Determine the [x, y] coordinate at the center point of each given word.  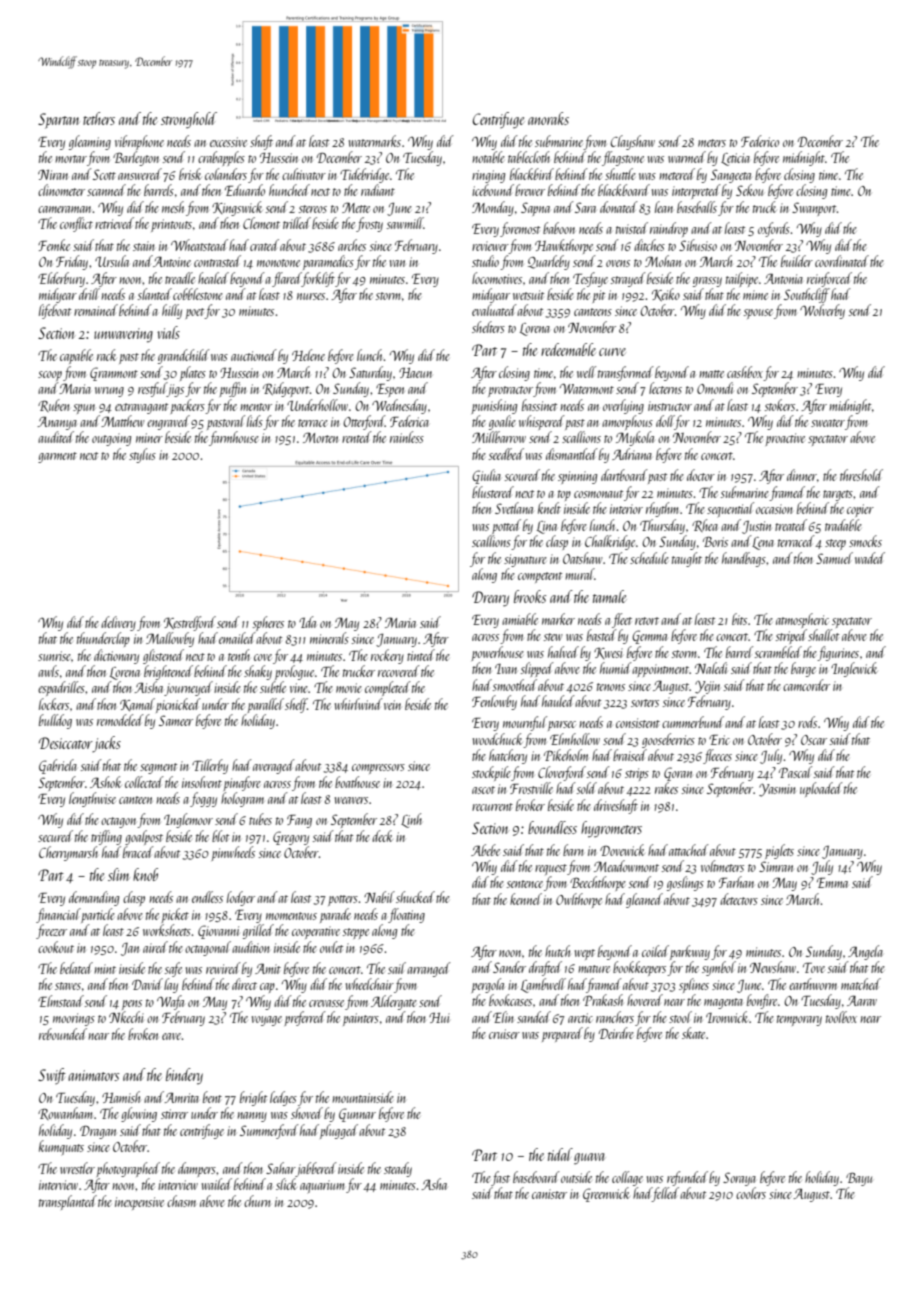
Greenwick [606, 1194]
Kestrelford [190, 623]
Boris [715, 541]
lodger [241, 898]
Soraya [739, 1179]
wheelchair [370, 984]
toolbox [841, 1017]
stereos [313, 209]
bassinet [539, 405]
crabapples [221, 158]
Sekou [749, 190]
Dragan [98, 1132]
